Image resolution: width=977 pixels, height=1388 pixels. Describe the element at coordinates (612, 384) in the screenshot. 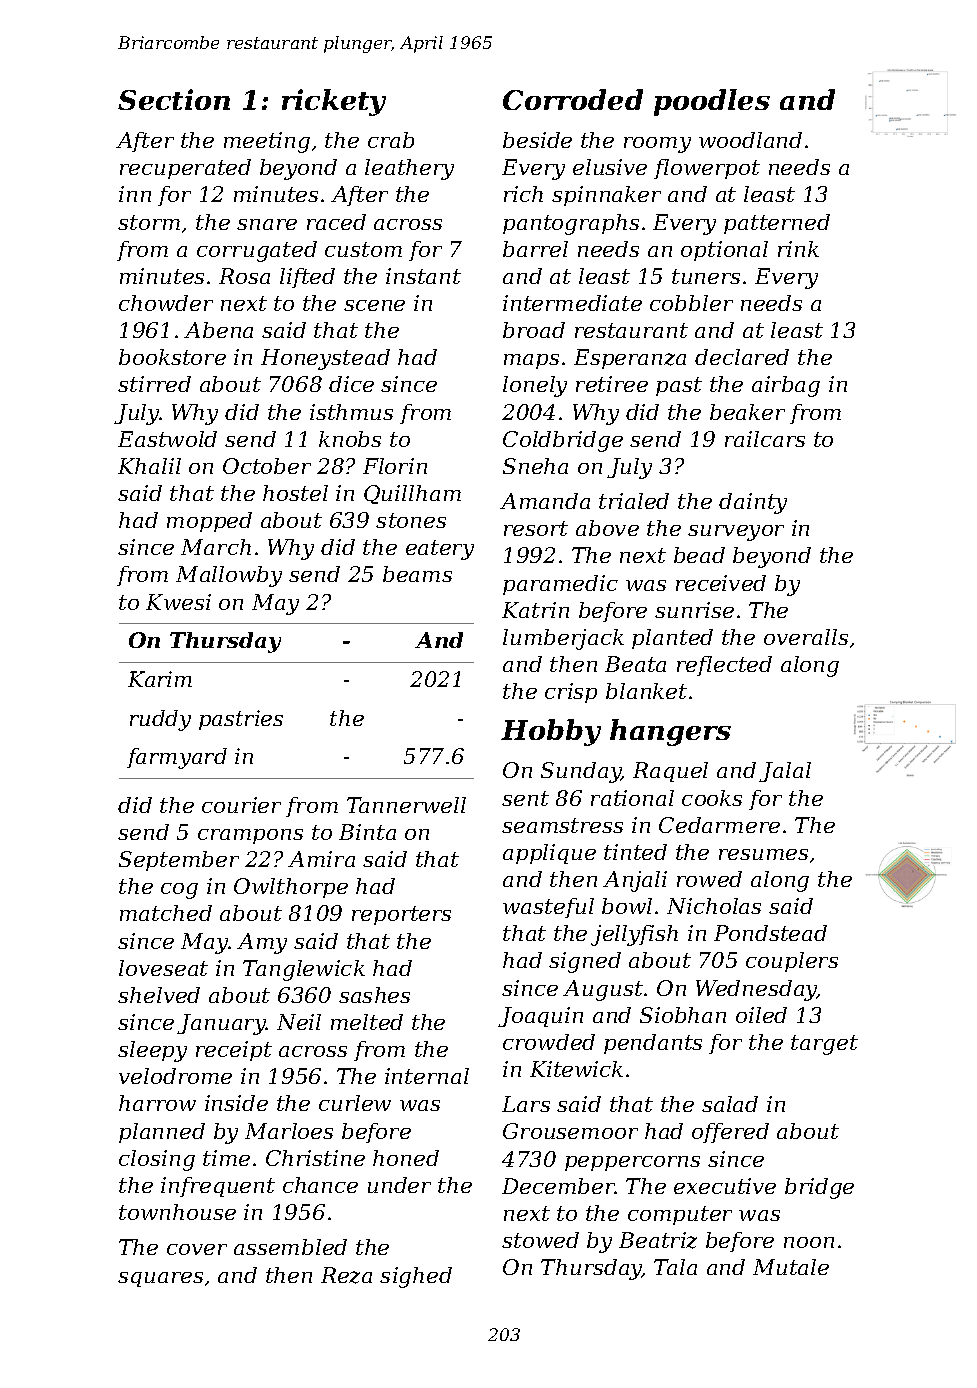

I see `retiree` at that location.
